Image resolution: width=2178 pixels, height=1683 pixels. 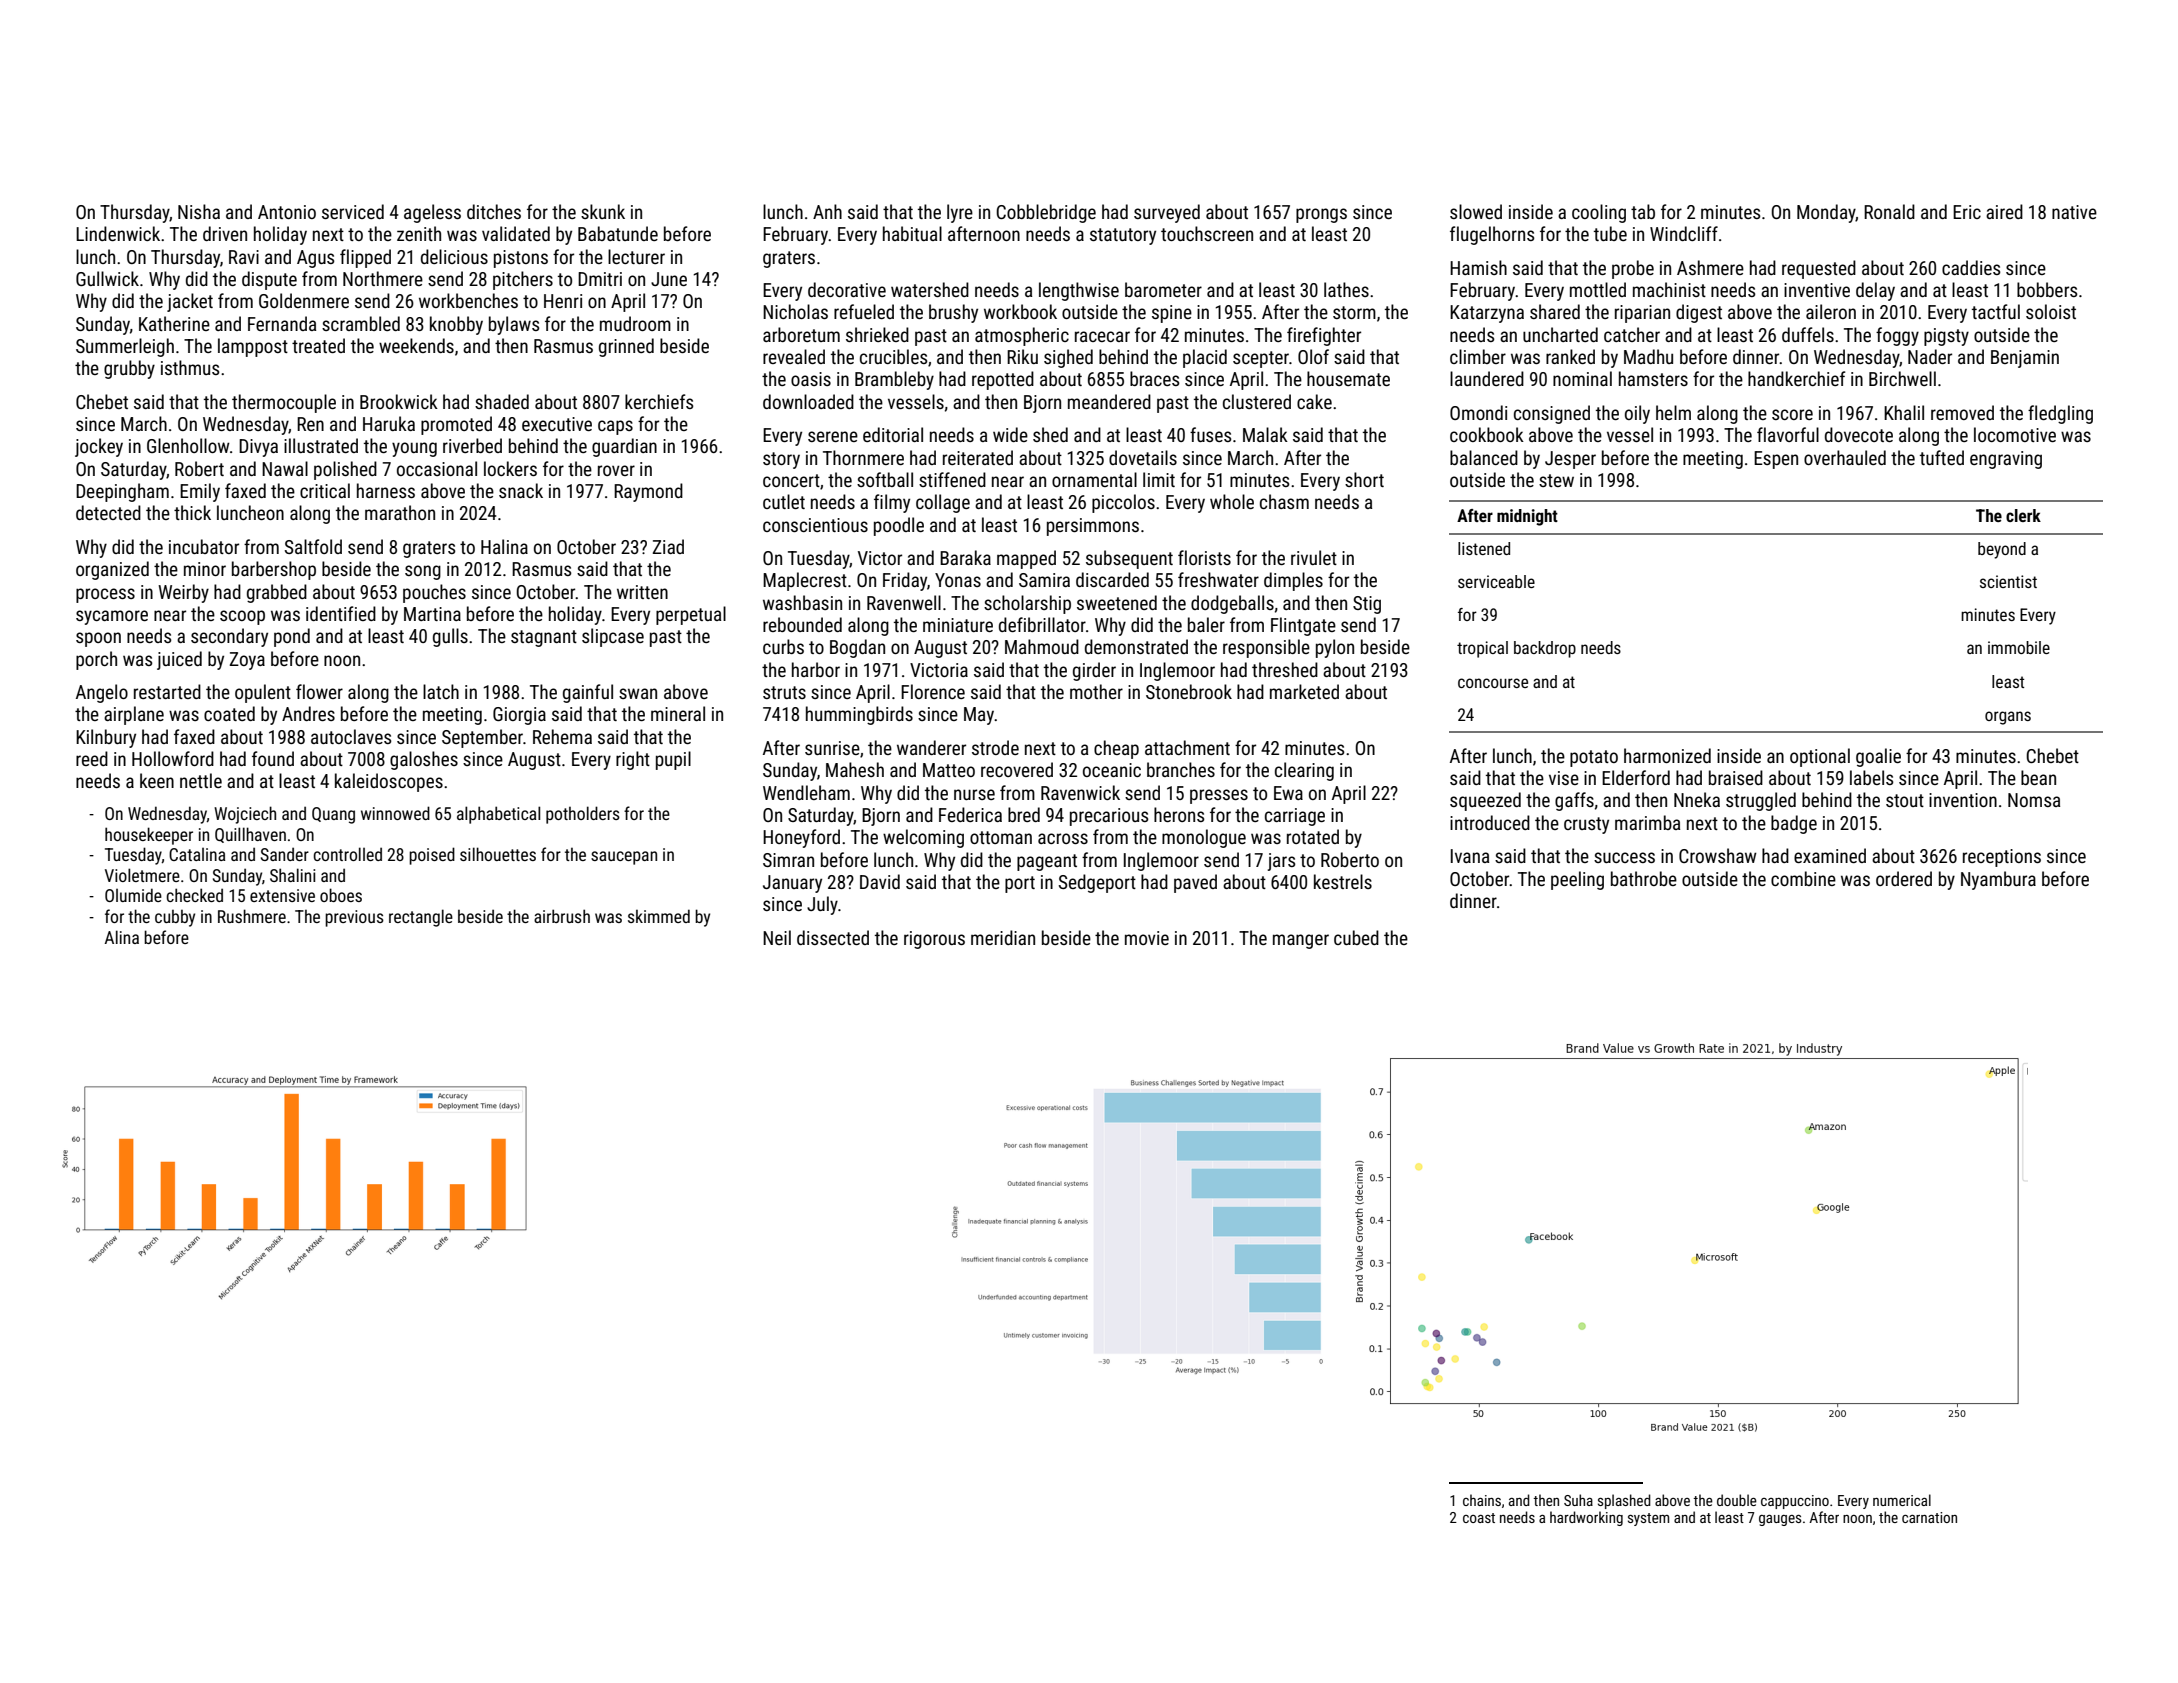 I want to click on weekends, so click(x=416, y=345).
